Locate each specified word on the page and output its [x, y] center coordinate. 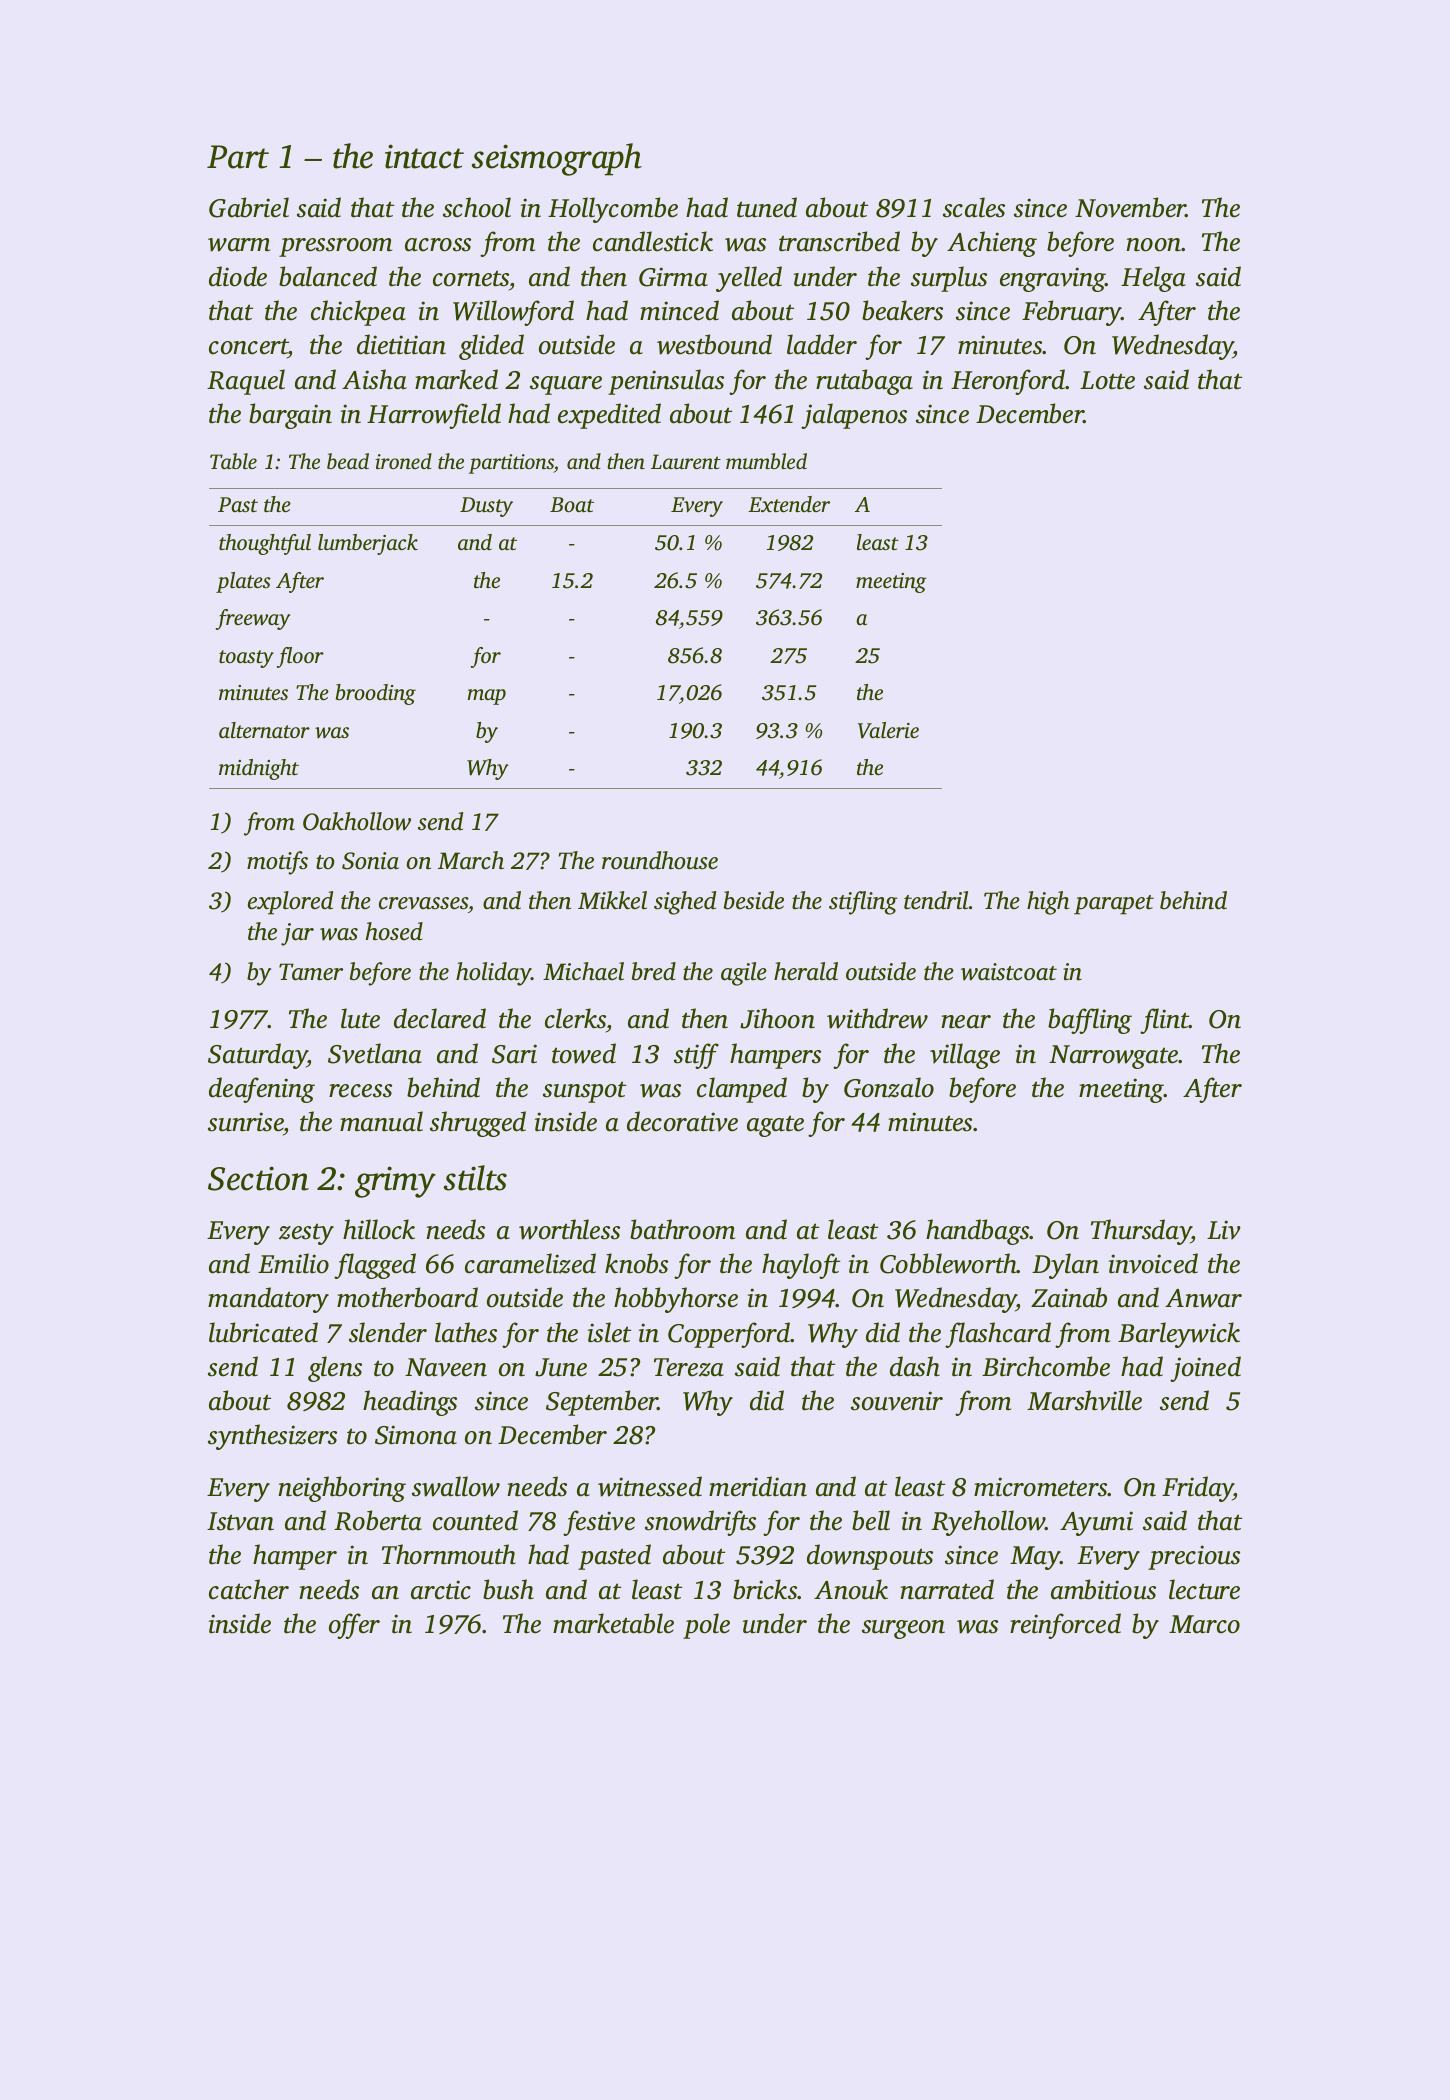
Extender [789, 504]
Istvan [240, 1521]
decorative [682, 1121]
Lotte [1107, 380]
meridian [758, 1486]
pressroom [335, 247]
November [1130, 207]
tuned [767, 207]
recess [360, 1091]
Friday [1198, 1489]
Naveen [446, 1367]
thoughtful [265, 544]
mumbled [766, 461]
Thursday [1141, 1232]
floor [300, 657]
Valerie [888, 730]
